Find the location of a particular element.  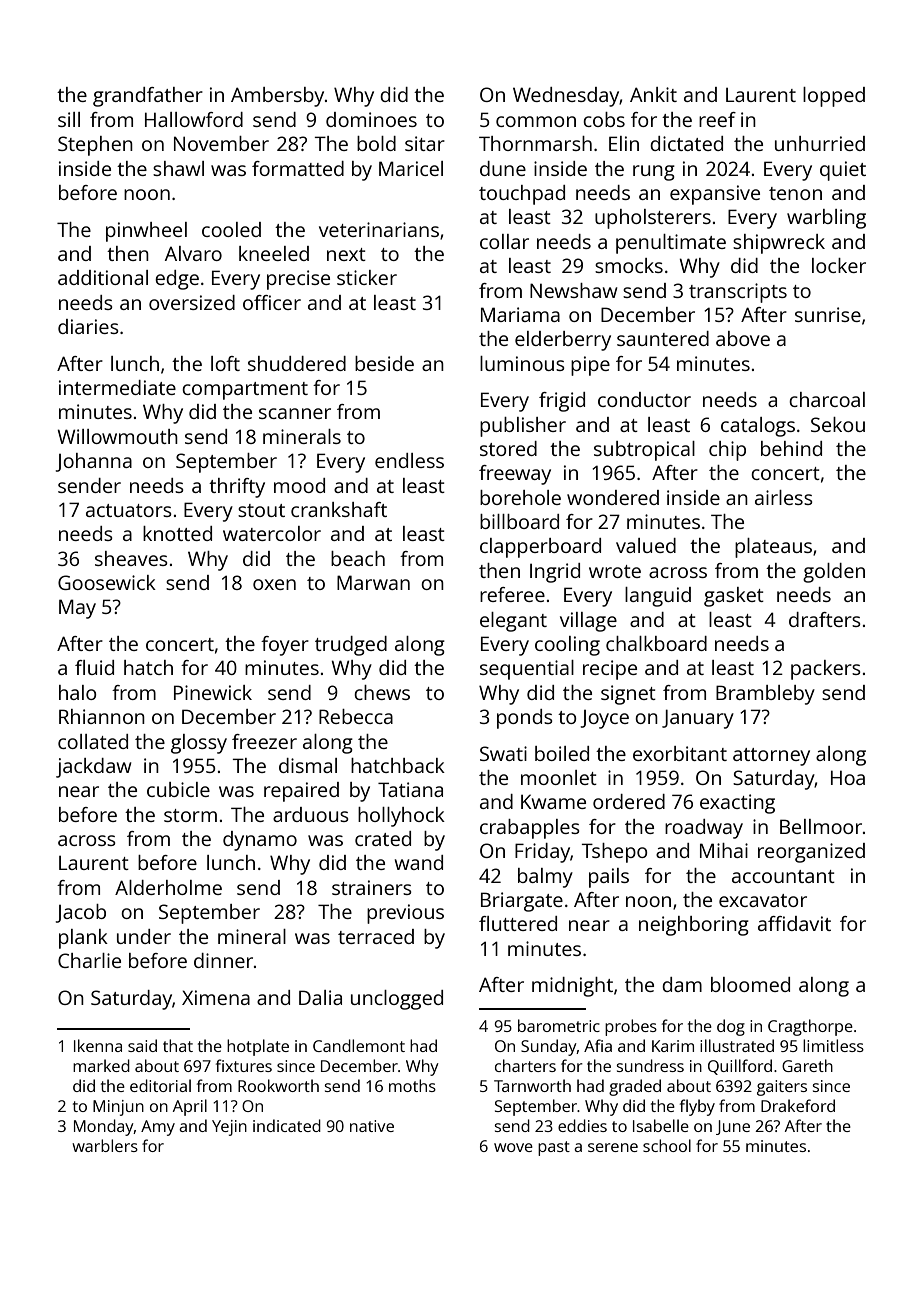

Wednesday is located at coordinates (566, 97).
